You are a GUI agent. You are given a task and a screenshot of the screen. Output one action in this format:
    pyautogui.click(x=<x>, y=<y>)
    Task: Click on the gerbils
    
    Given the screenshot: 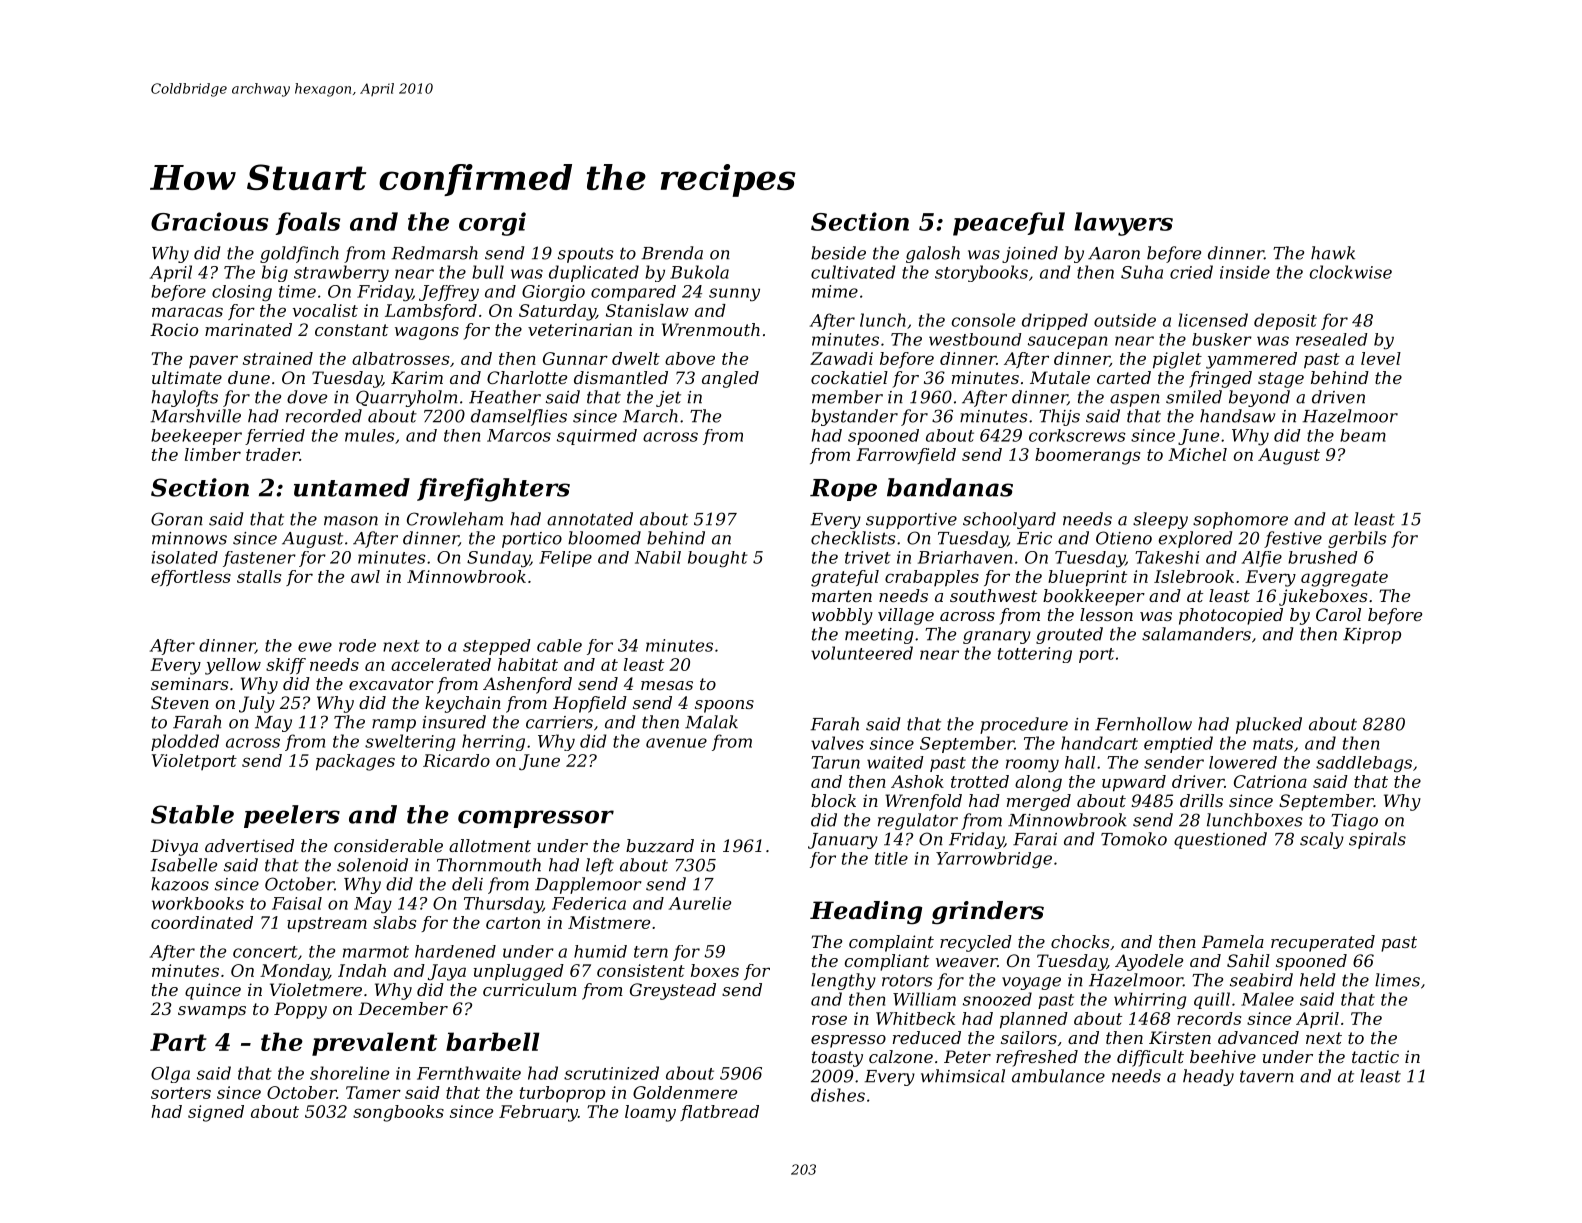 What is the action you would take?
    pyautogui.click(x=1357, y=539)
